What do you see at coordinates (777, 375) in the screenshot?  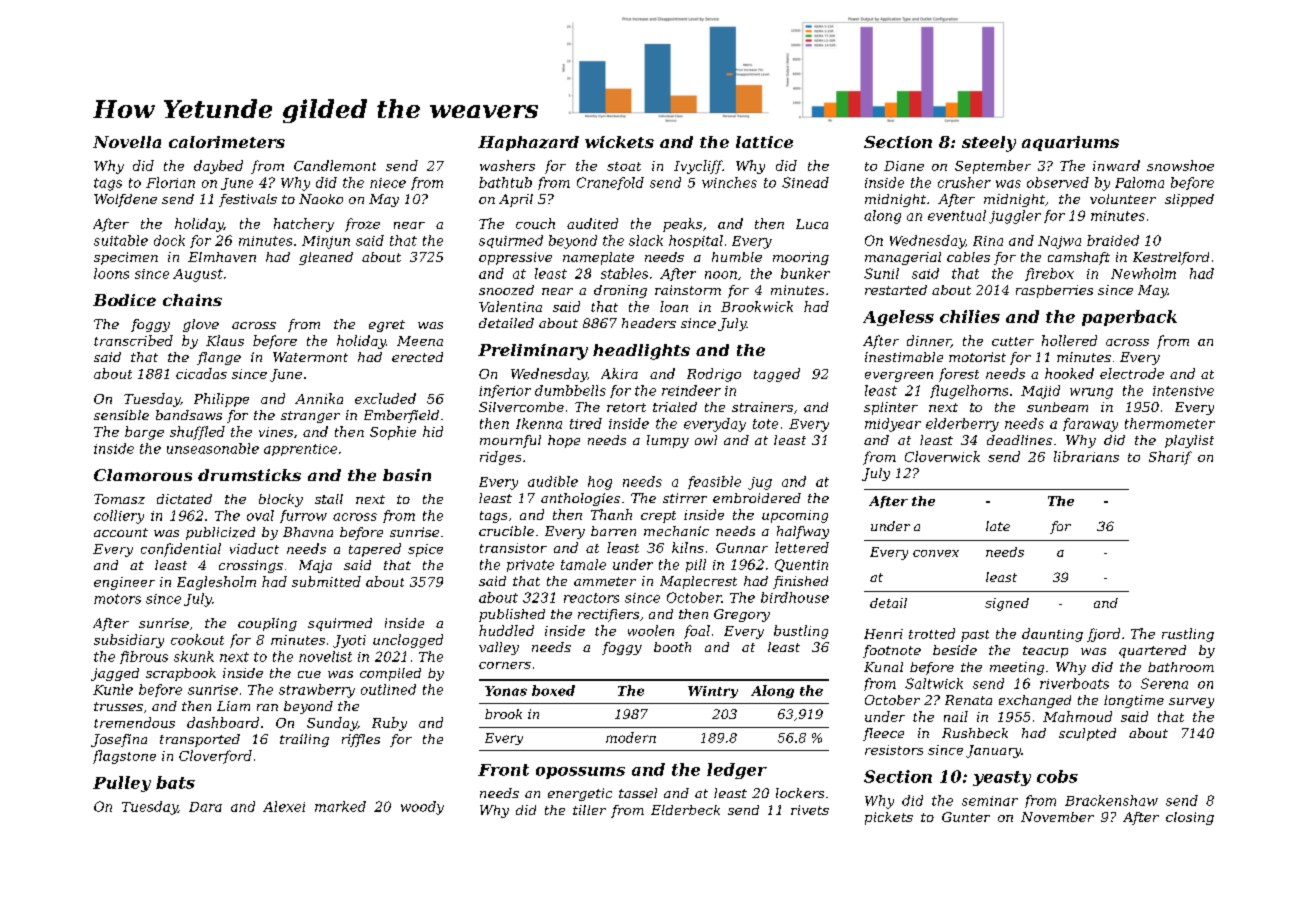 I see `tagged` at bounding box center [777, 375].
